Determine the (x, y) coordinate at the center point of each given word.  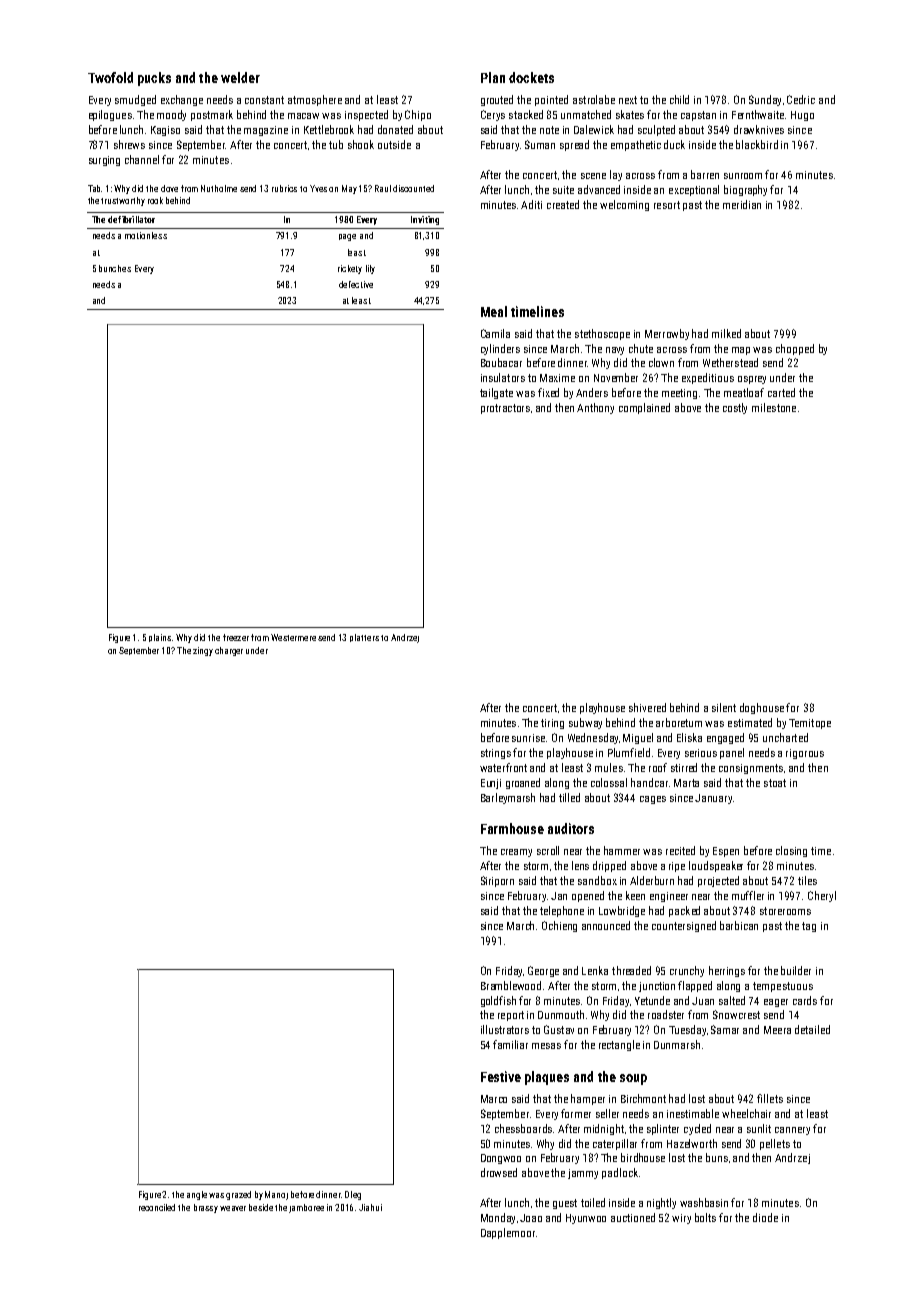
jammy (583, 1174)
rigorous (805, 754)
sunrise (528, 738)
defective (356, 284)
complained (644, 408)
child (679, 99)
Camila (495, 333)
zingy (203, 651)
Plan (493, 77)
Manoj (276, 1195)
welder (240, 77)
